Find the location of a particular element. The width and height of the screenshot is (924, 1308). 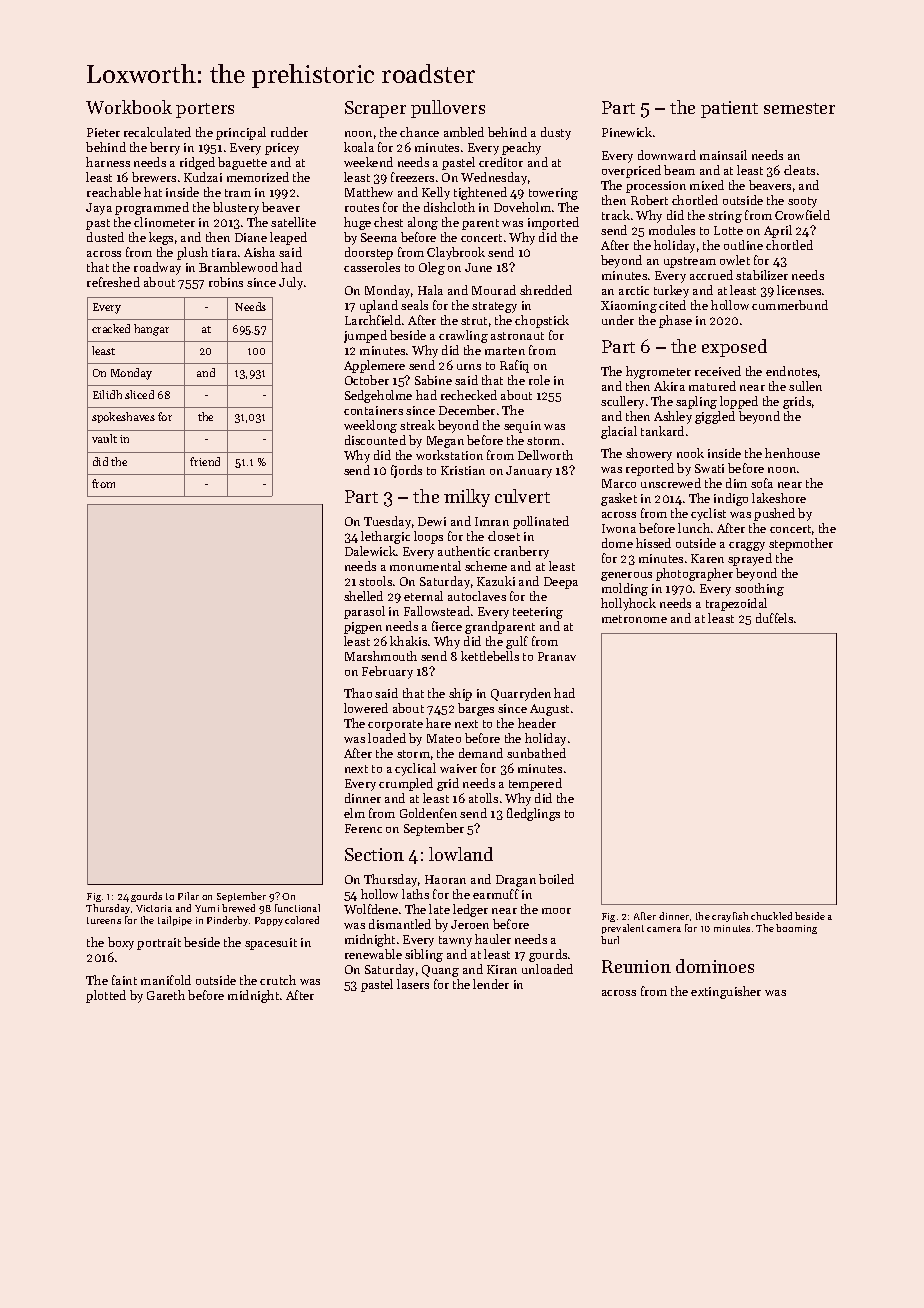

kettlebells is located at coordinates (490, 656).
